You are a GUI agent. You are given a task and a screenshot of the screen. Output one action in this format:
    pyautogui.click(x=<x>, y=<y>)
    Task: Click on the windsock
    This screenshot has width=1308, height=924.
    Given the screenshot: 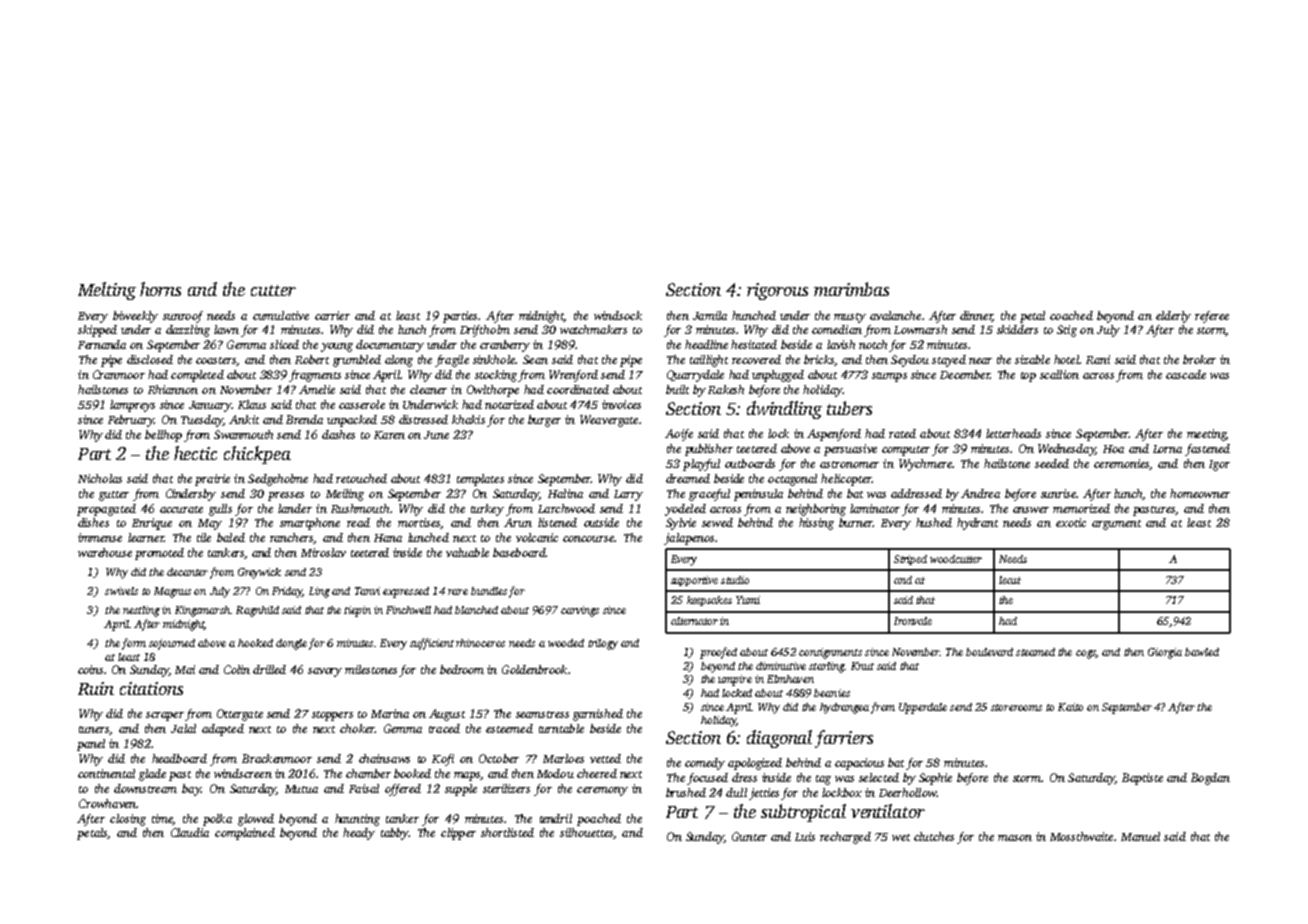 What is the action you would take?
    pyautogui.click(x=618, y=315)
